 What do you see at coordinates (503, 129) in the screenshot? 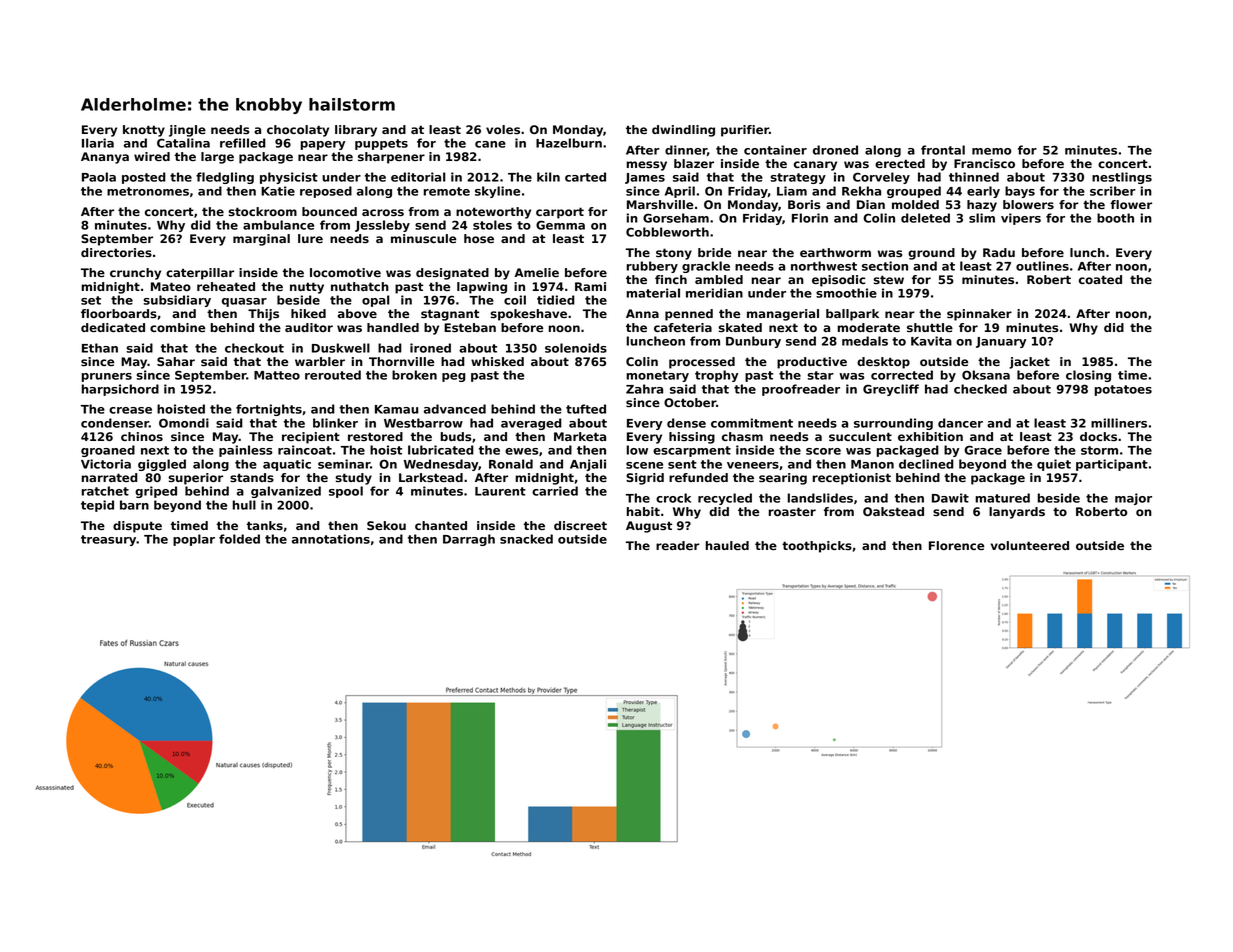
I see `voles` at bounding box center [503, 129].
